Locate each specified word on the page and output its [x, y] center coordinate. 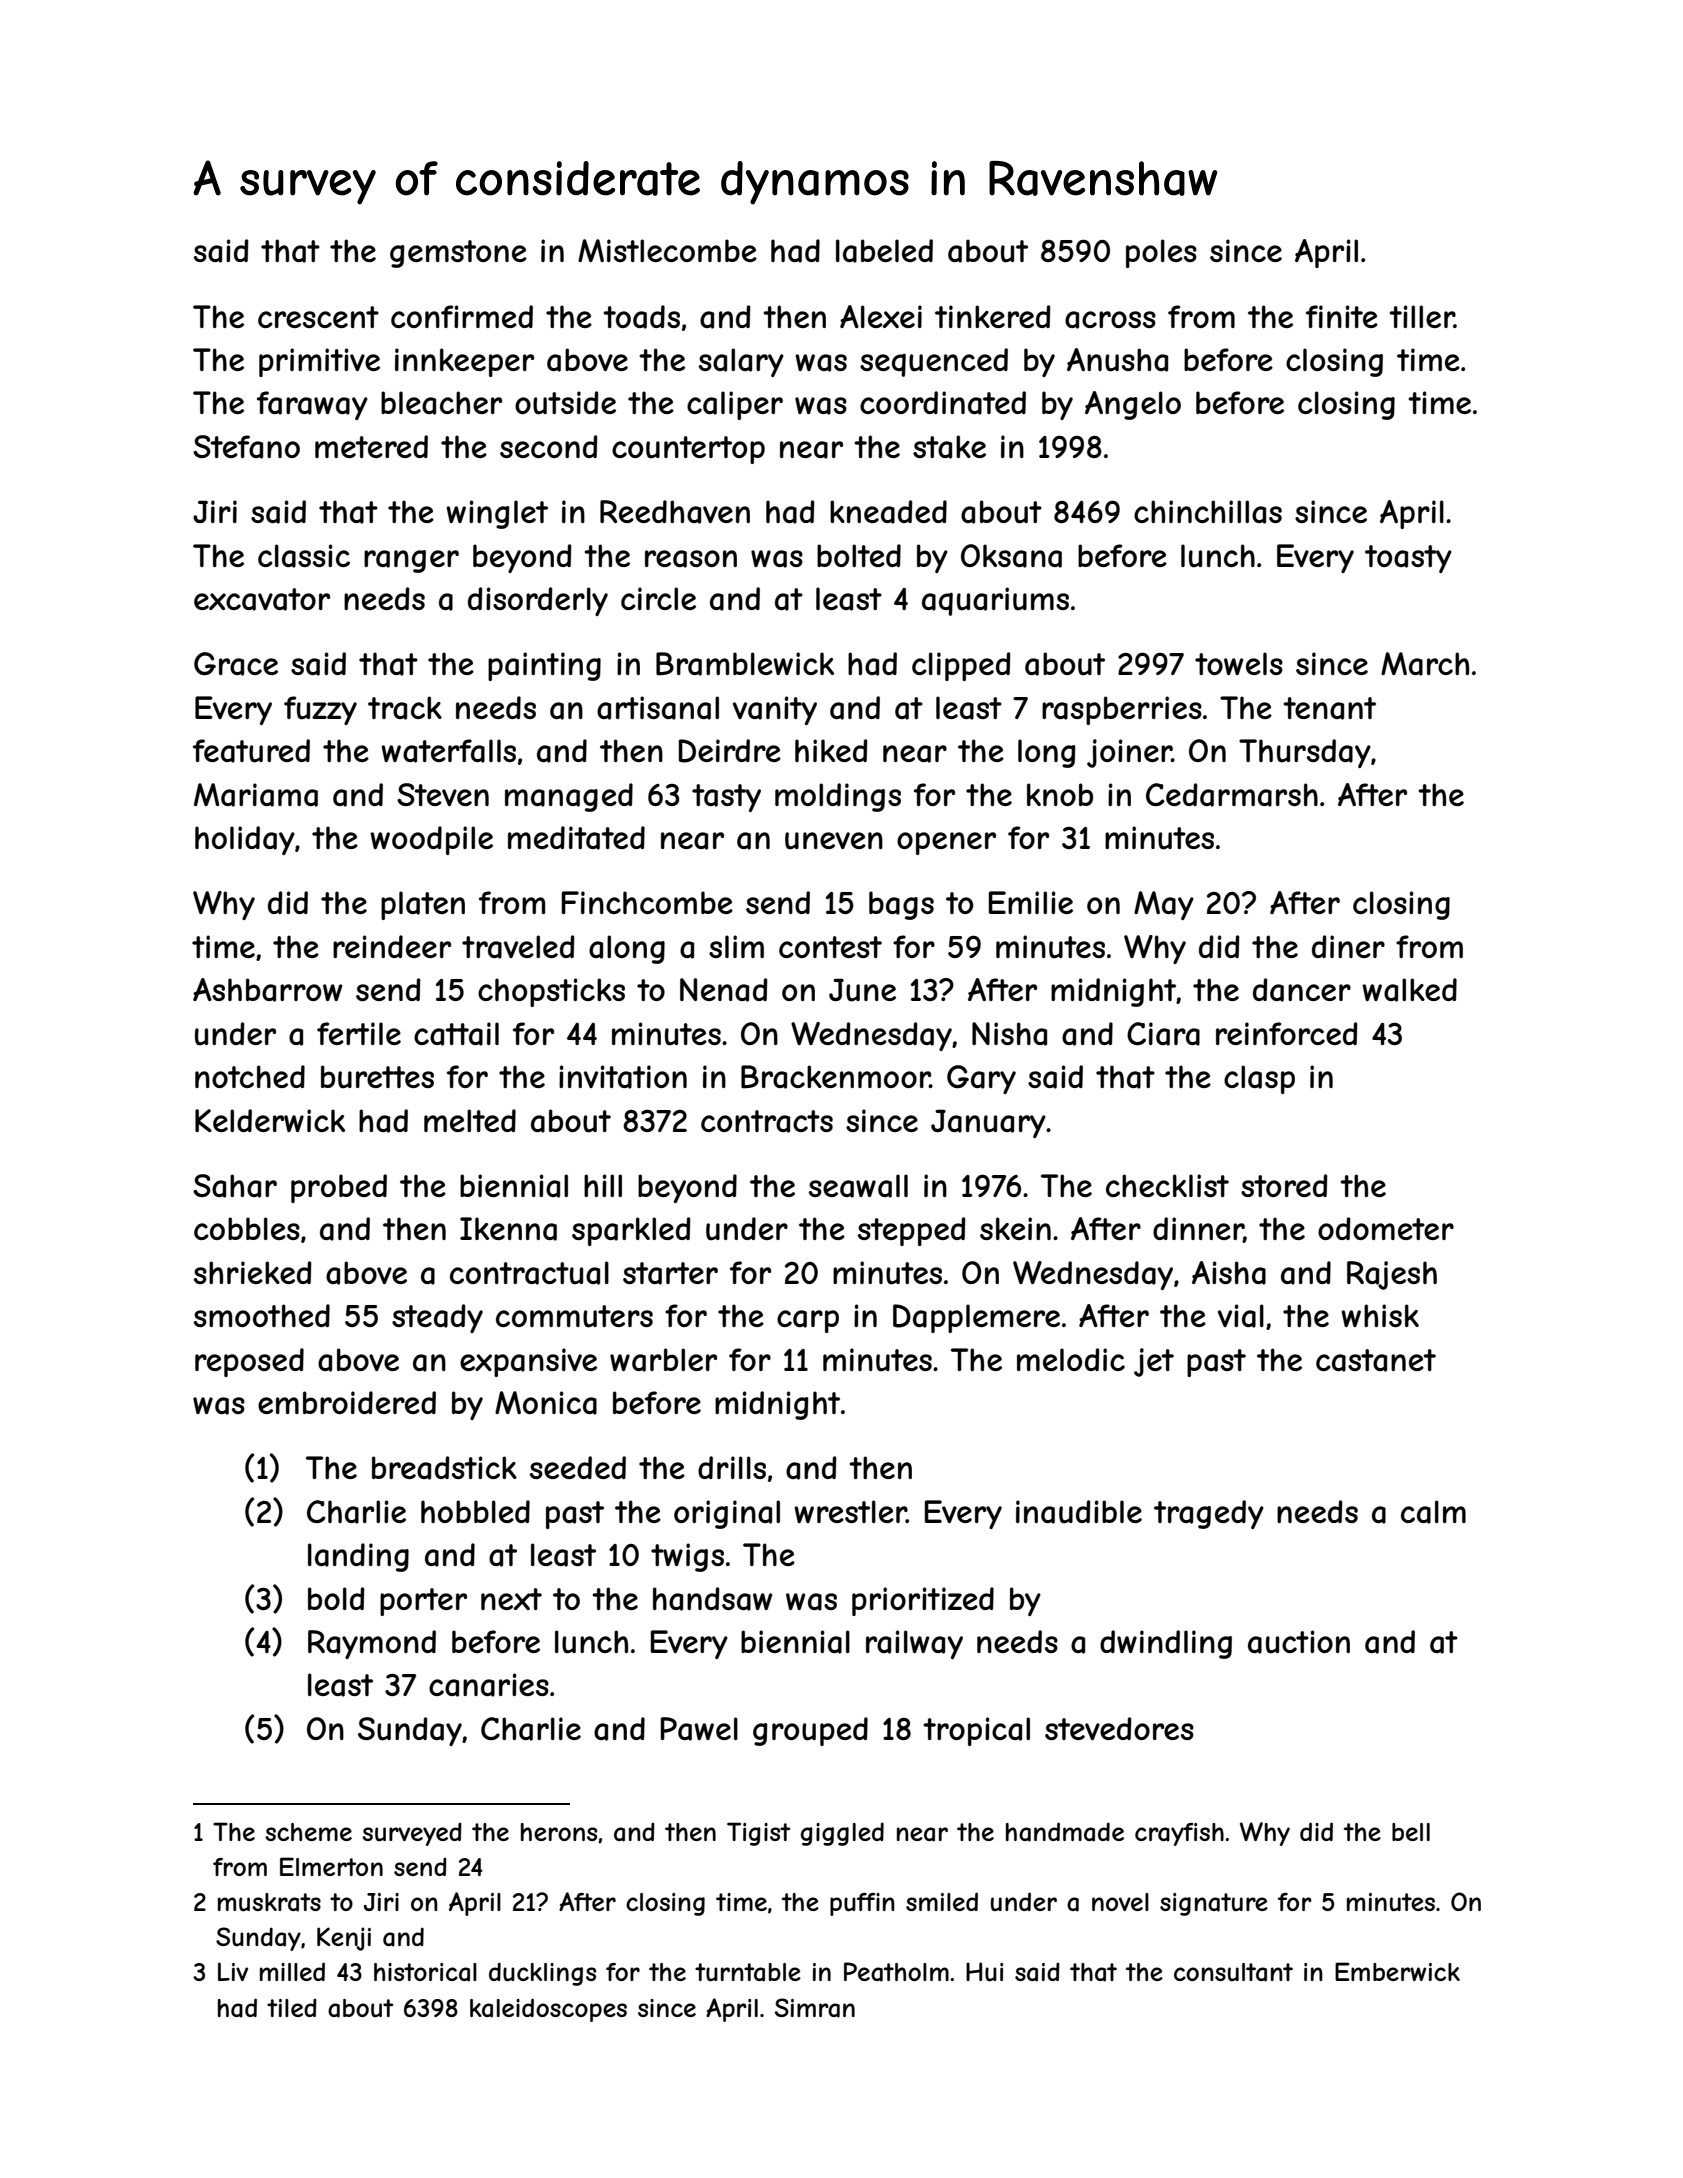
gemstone [458, 254]
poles [1161, 253]
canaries [489, 1685]
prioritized [923, 1601]
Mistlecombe [667, 250]
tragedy [1209, 1514]
